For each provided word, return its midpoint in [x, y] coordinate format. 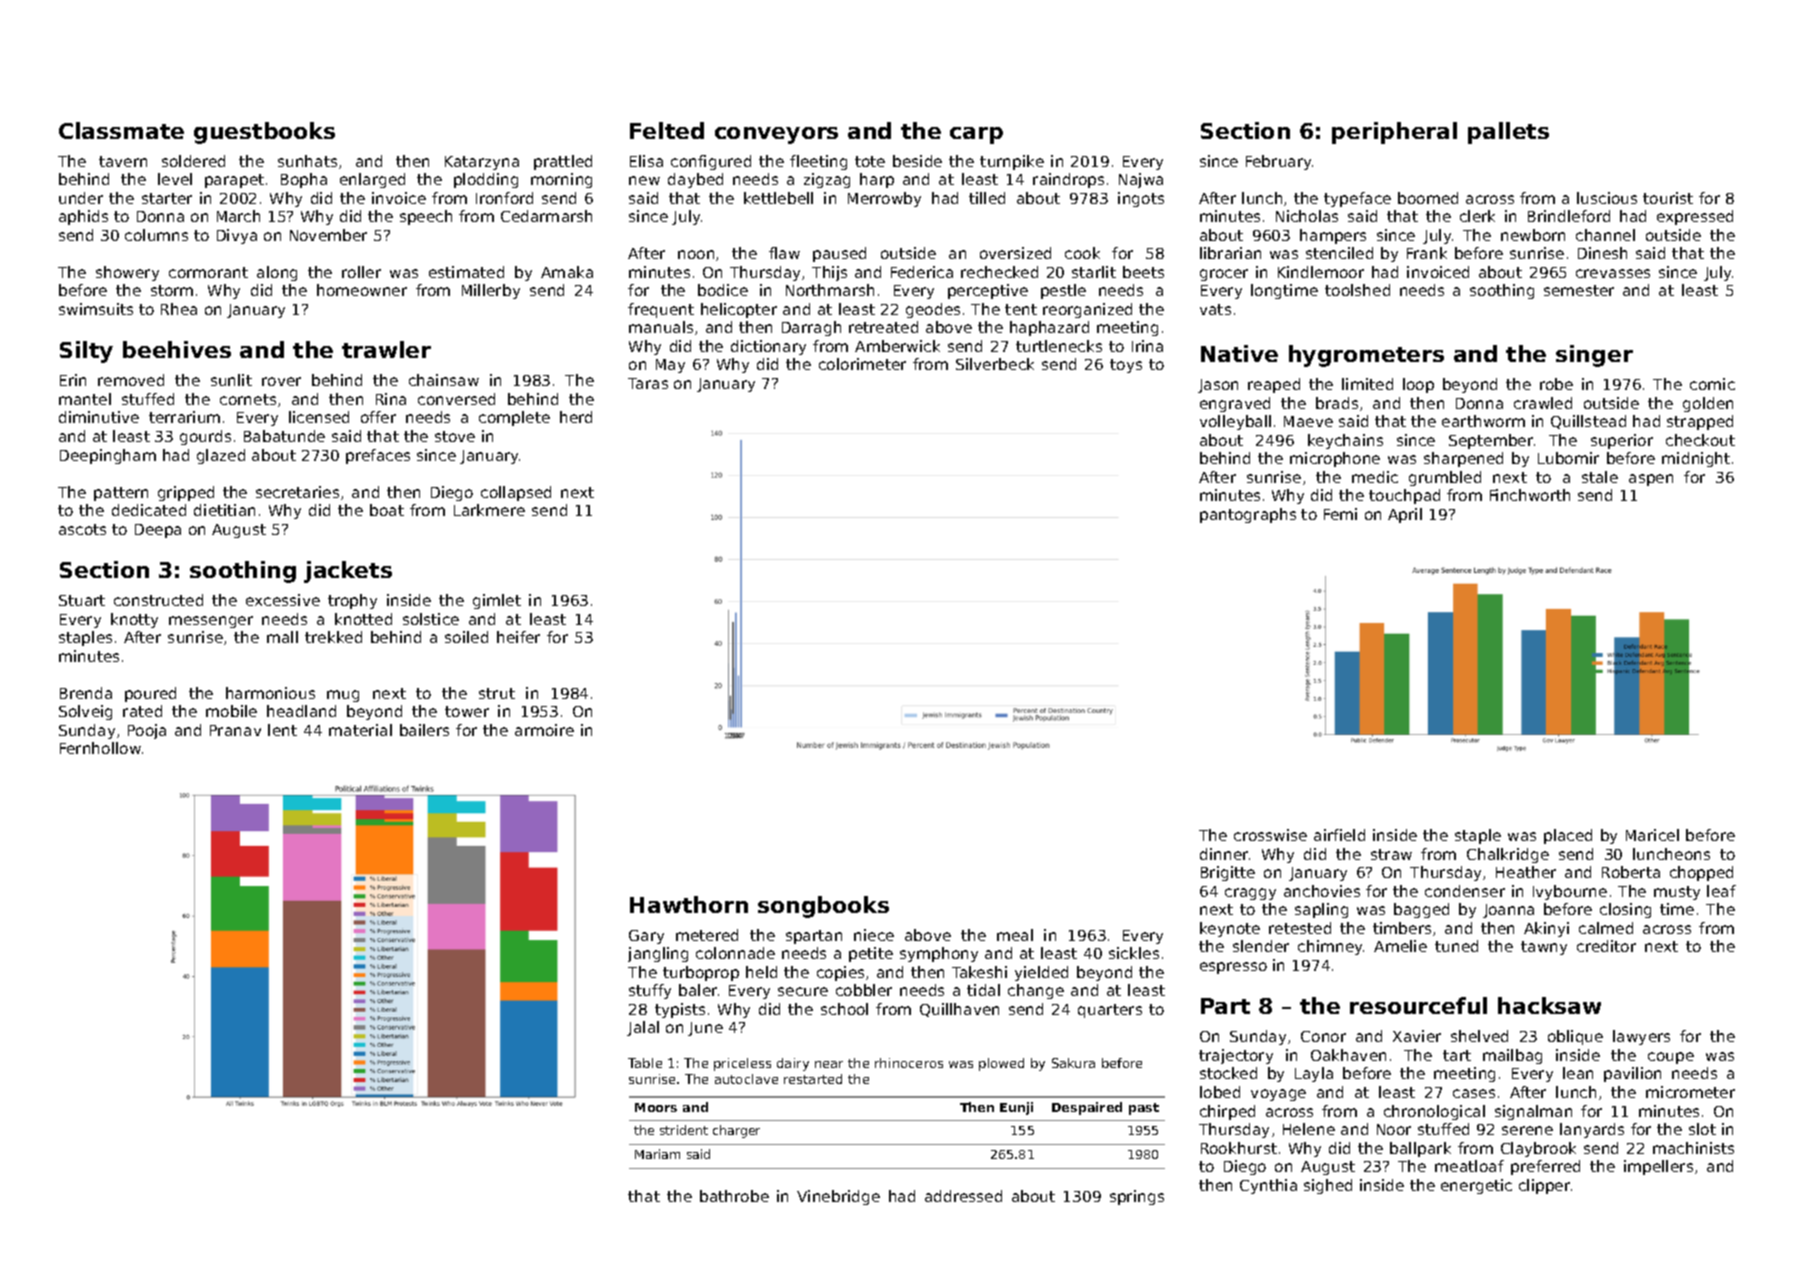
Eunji [1016, 1108]
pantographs [1248, 515]
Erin [73, 380]
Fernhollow [100, 748]
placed [1568, 836]
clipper [1544, 1186]
